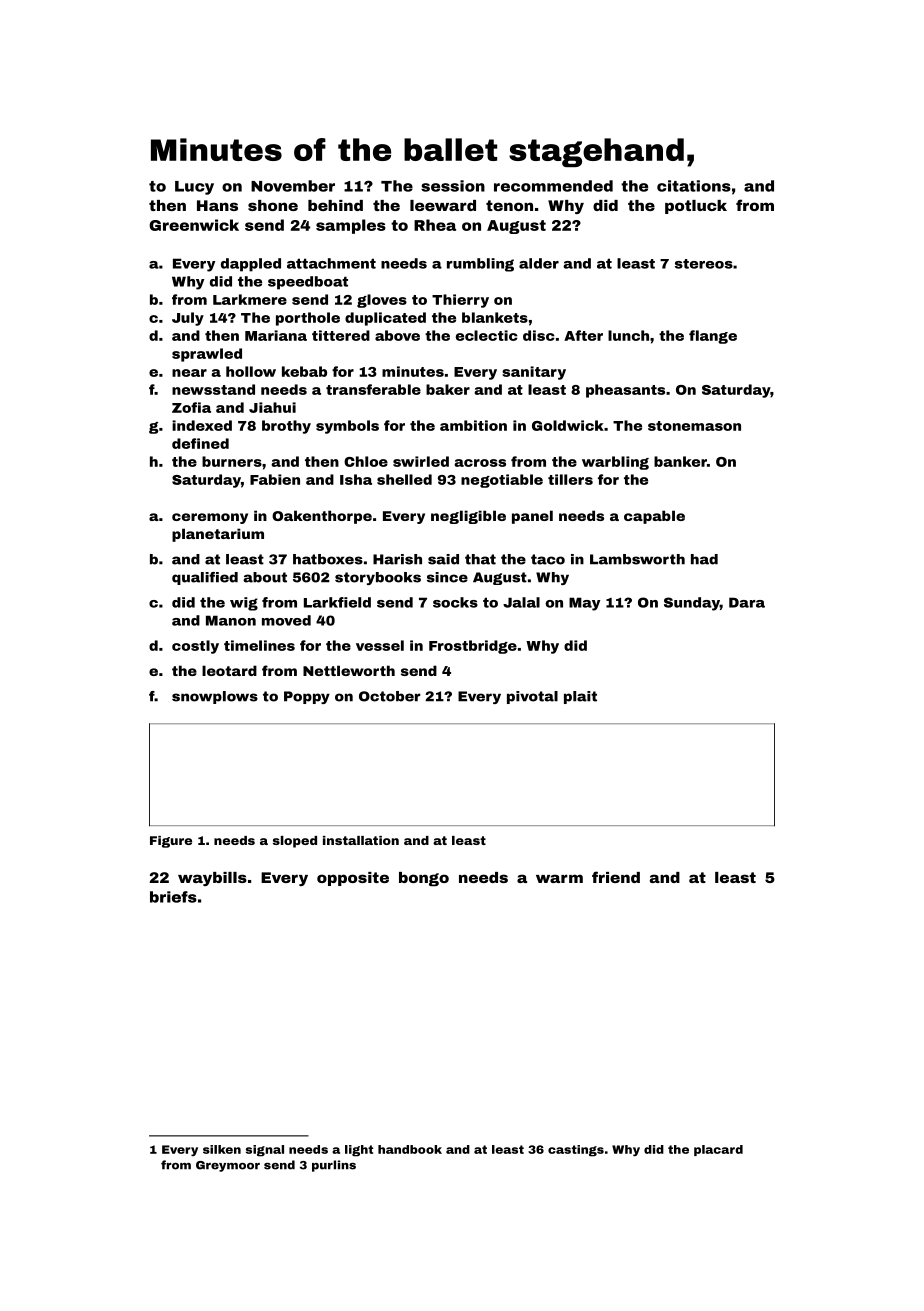  What do you see at coordinates (553, 186) in the image?
I see `recommended` at bounding box center [553, 186].
